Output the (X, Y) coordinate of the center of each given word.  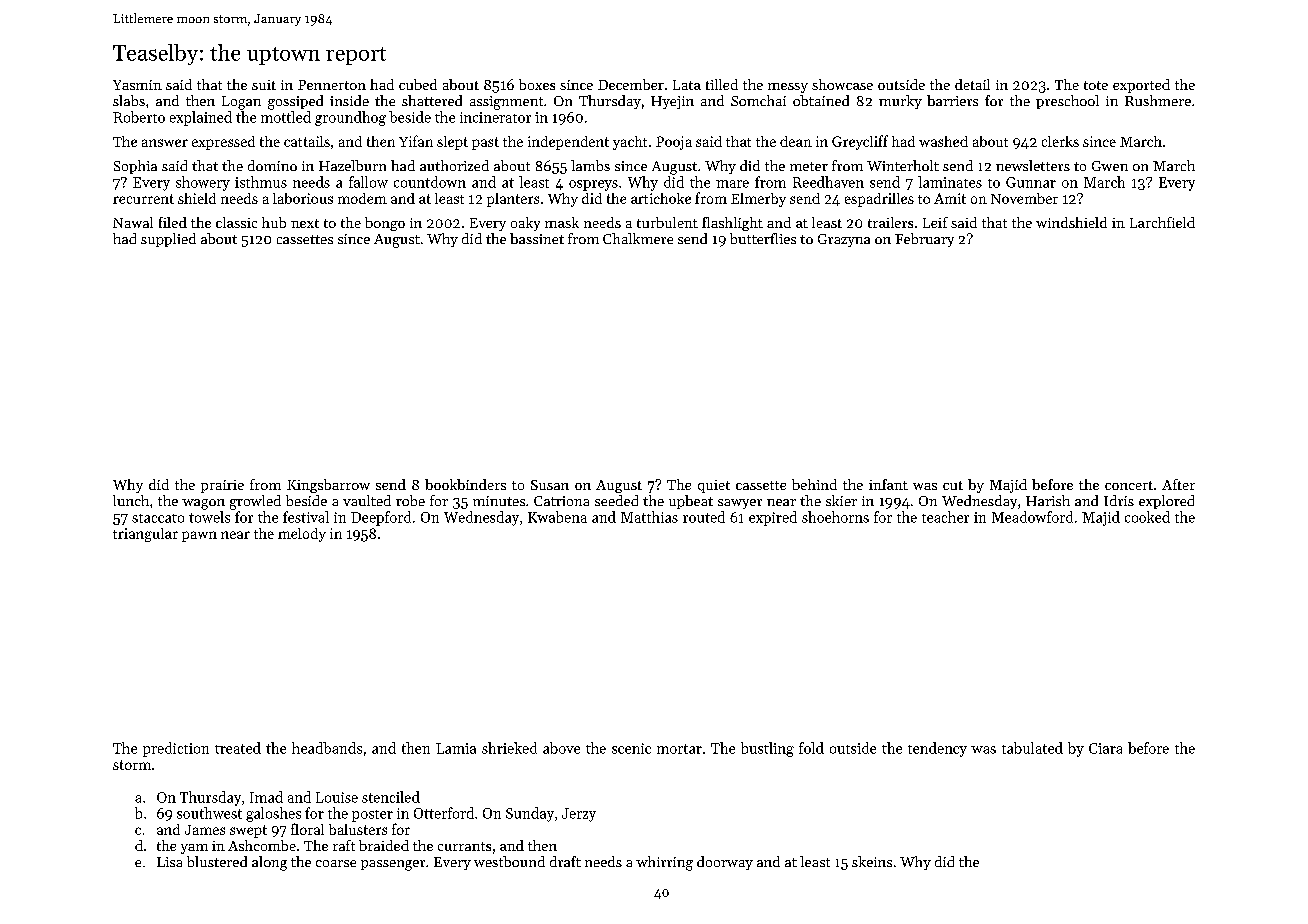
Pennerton (332, 85)
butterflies (763, 238)
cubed (418, 84)
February (924, 240)
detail (972, 84)
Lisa (169, 862)
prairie (222, 486)
